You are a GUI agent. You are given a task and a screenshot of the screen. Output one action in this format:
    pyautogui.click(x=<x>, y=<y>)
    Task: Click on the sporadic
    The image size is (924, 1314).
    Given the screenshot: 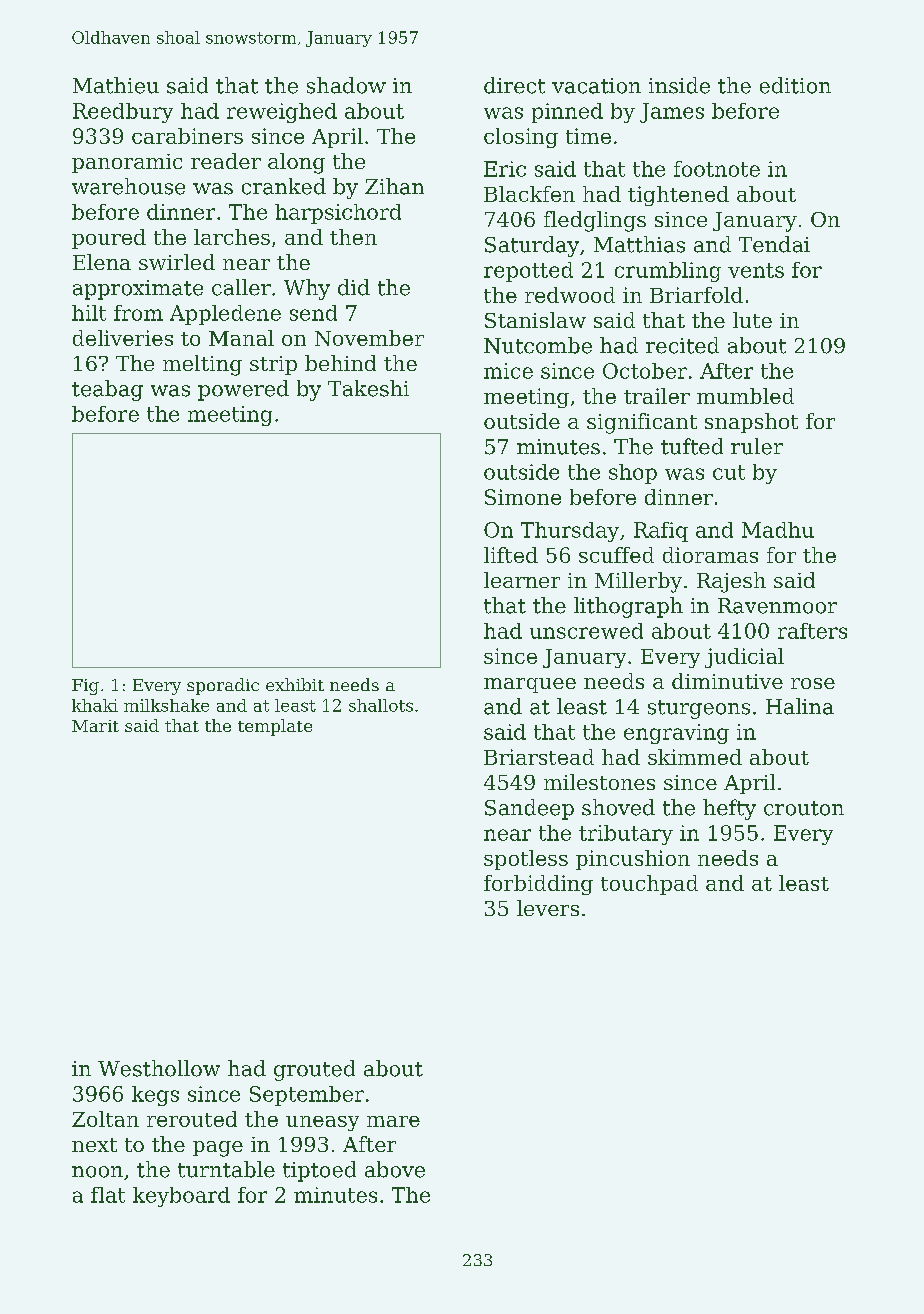 What is the action you would take?
    pyautogui.click(x=223, y=686)
